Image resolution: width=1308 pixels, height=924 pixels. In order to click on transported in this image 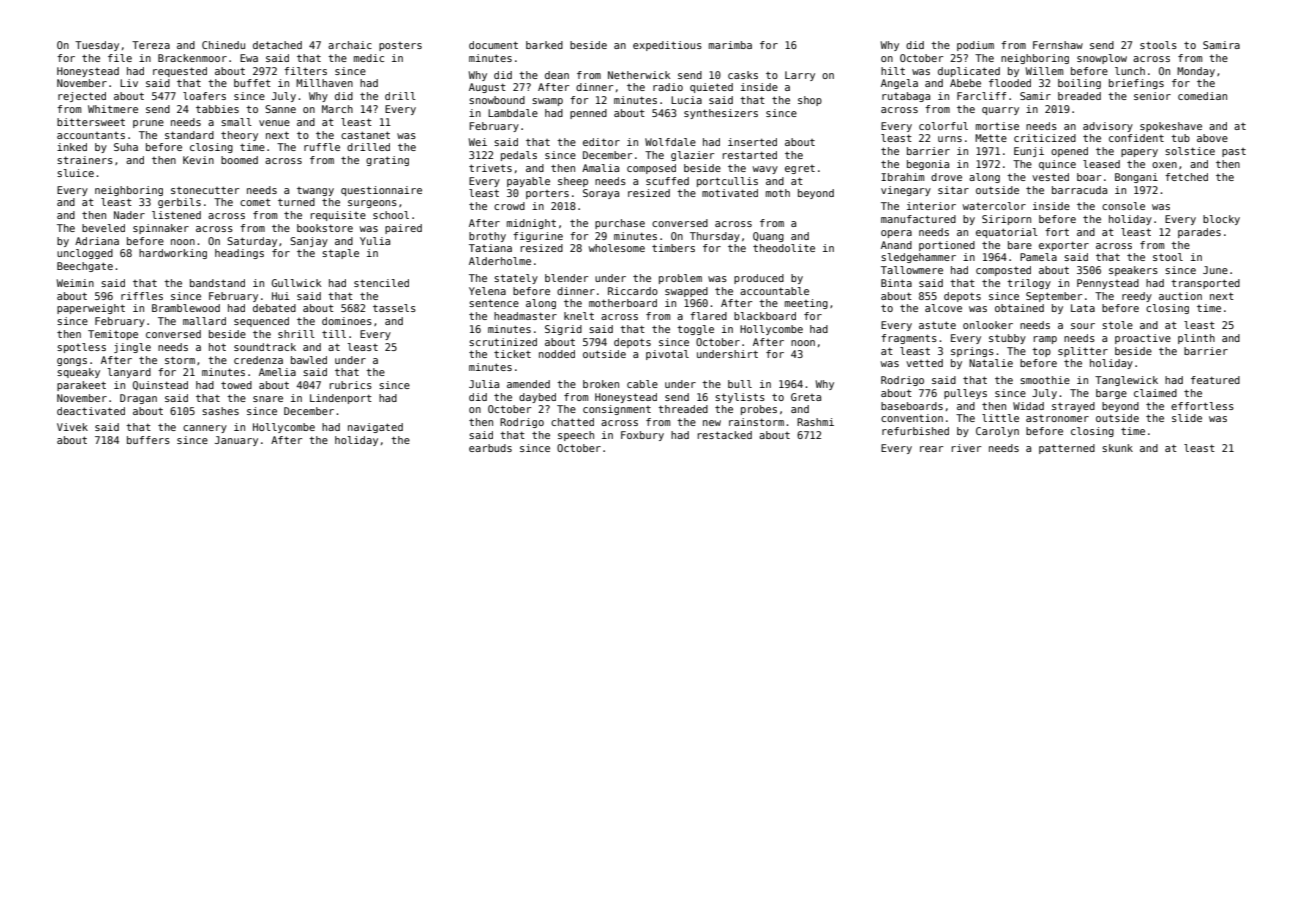, I will do `click(1205, 284)`.
